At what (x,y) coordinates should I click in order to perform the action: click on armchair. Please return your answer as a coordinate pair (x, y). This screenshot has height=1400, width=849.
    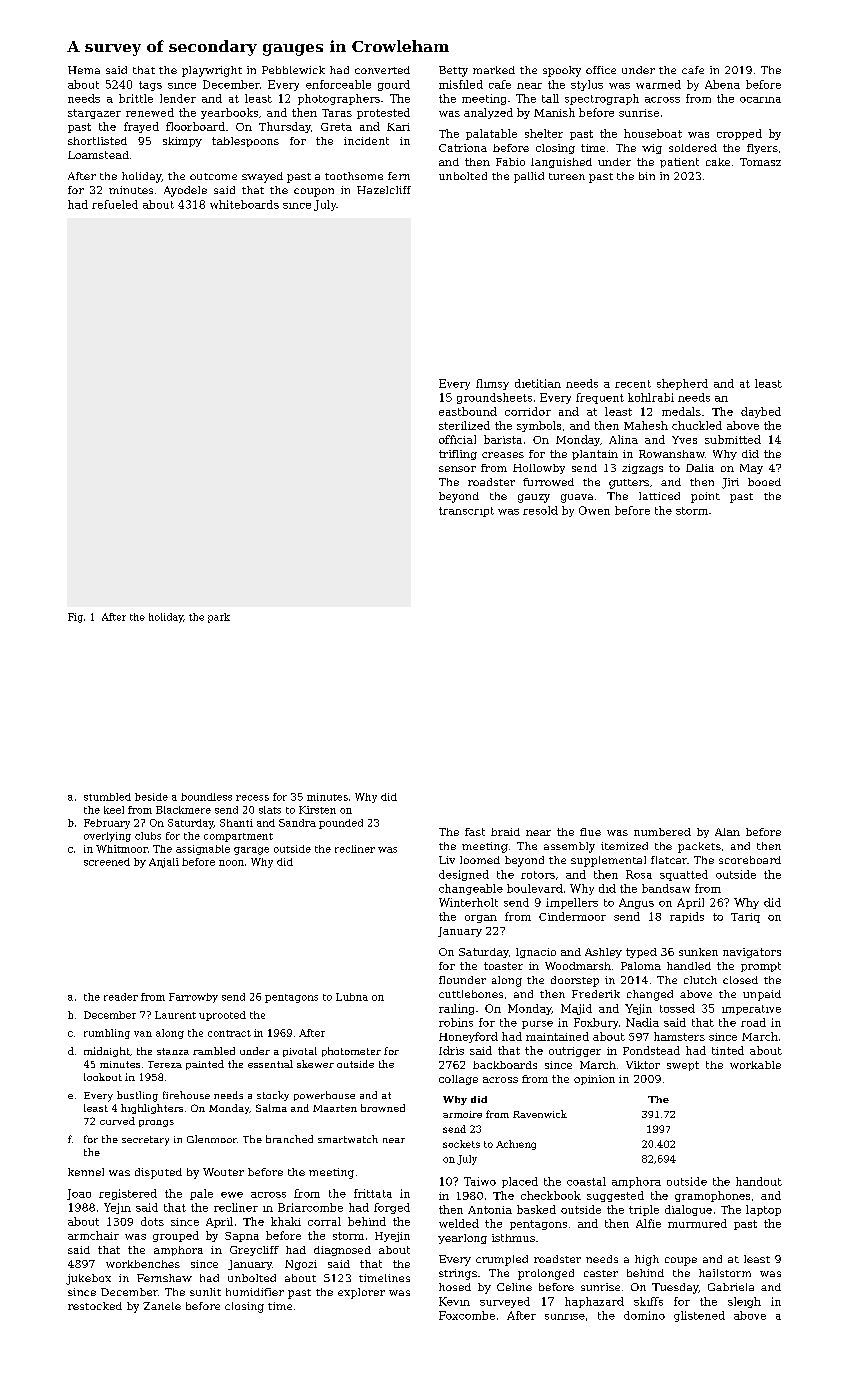
    Looking at the image, I should click on (93, 1235).
